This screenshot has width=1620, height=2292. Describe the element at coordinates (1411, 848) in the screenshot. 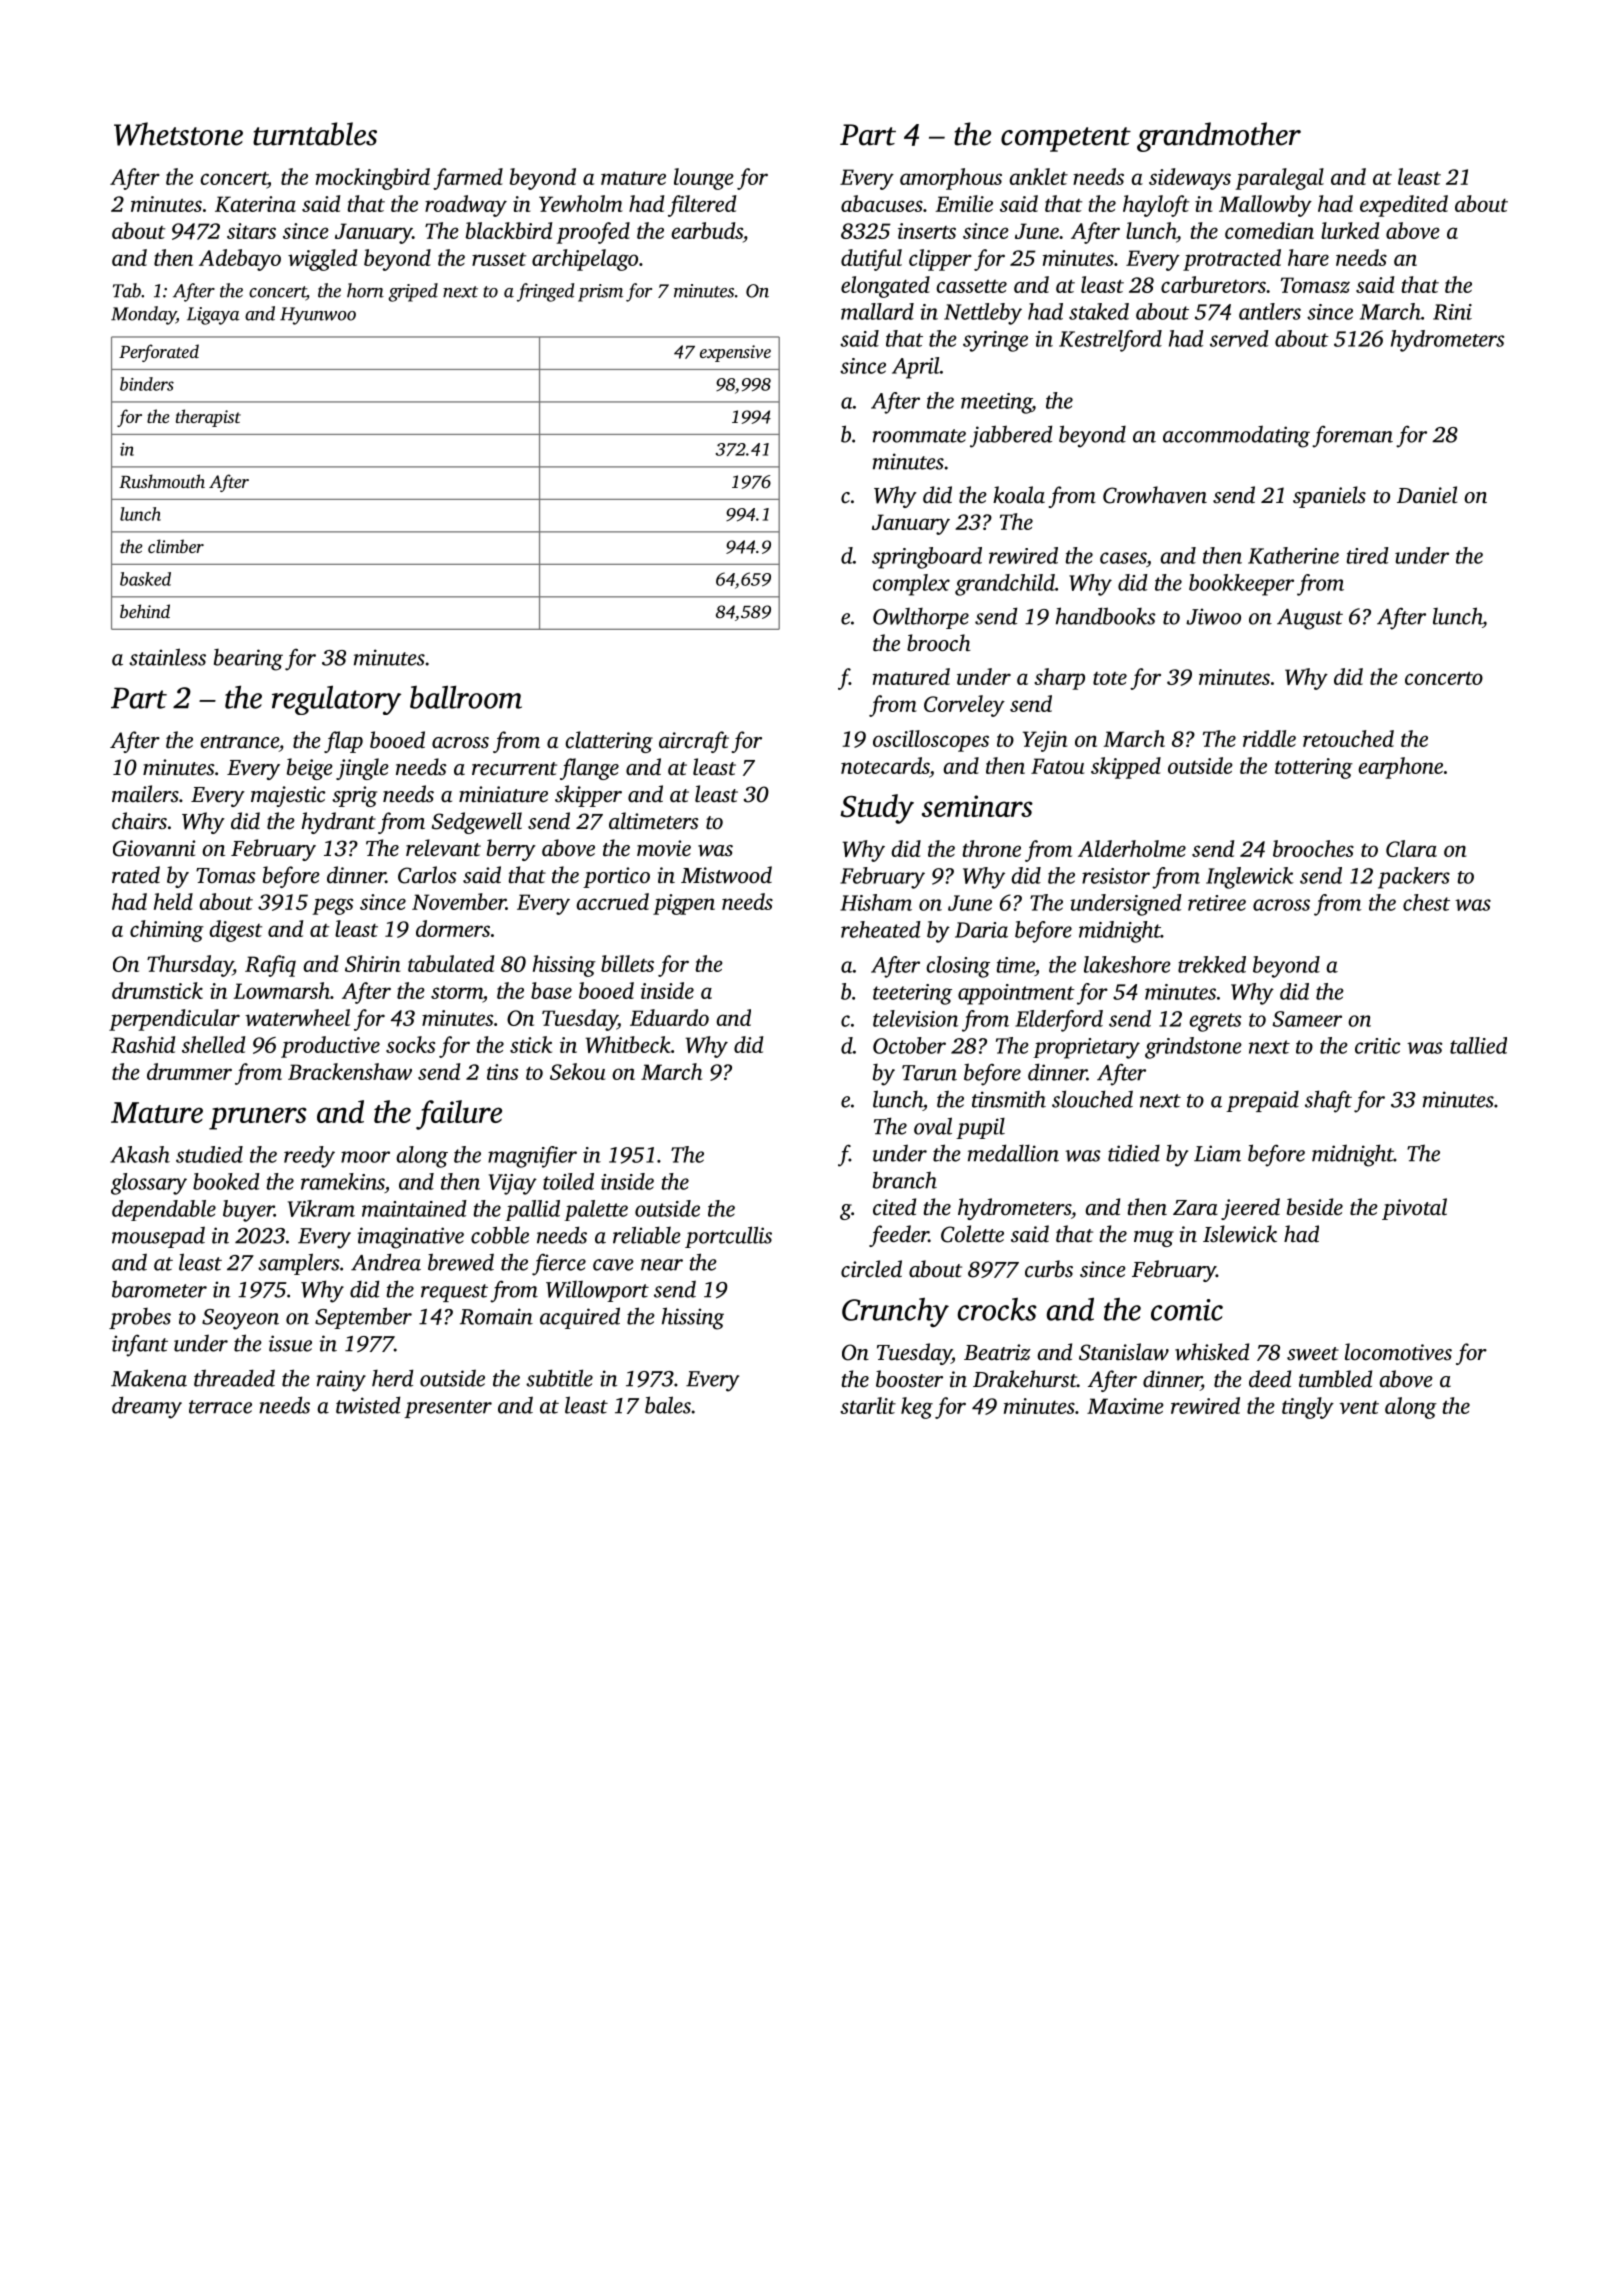

I see `Clara` at that location.
